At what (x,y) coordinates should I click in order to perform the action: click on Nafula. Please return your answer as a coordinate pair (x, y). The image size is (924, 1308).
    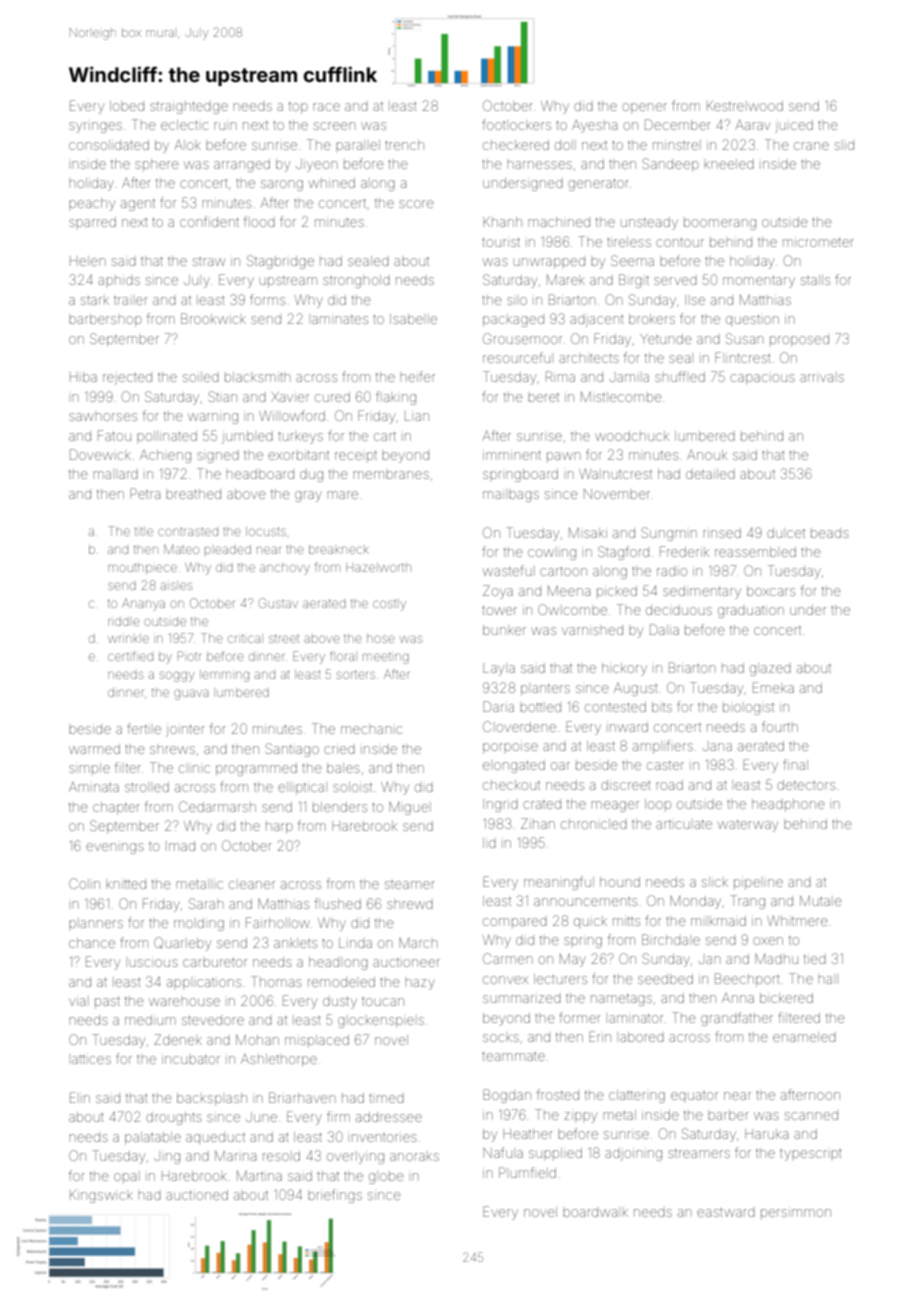
    Looking at the image, I should click on (503, 1152).
